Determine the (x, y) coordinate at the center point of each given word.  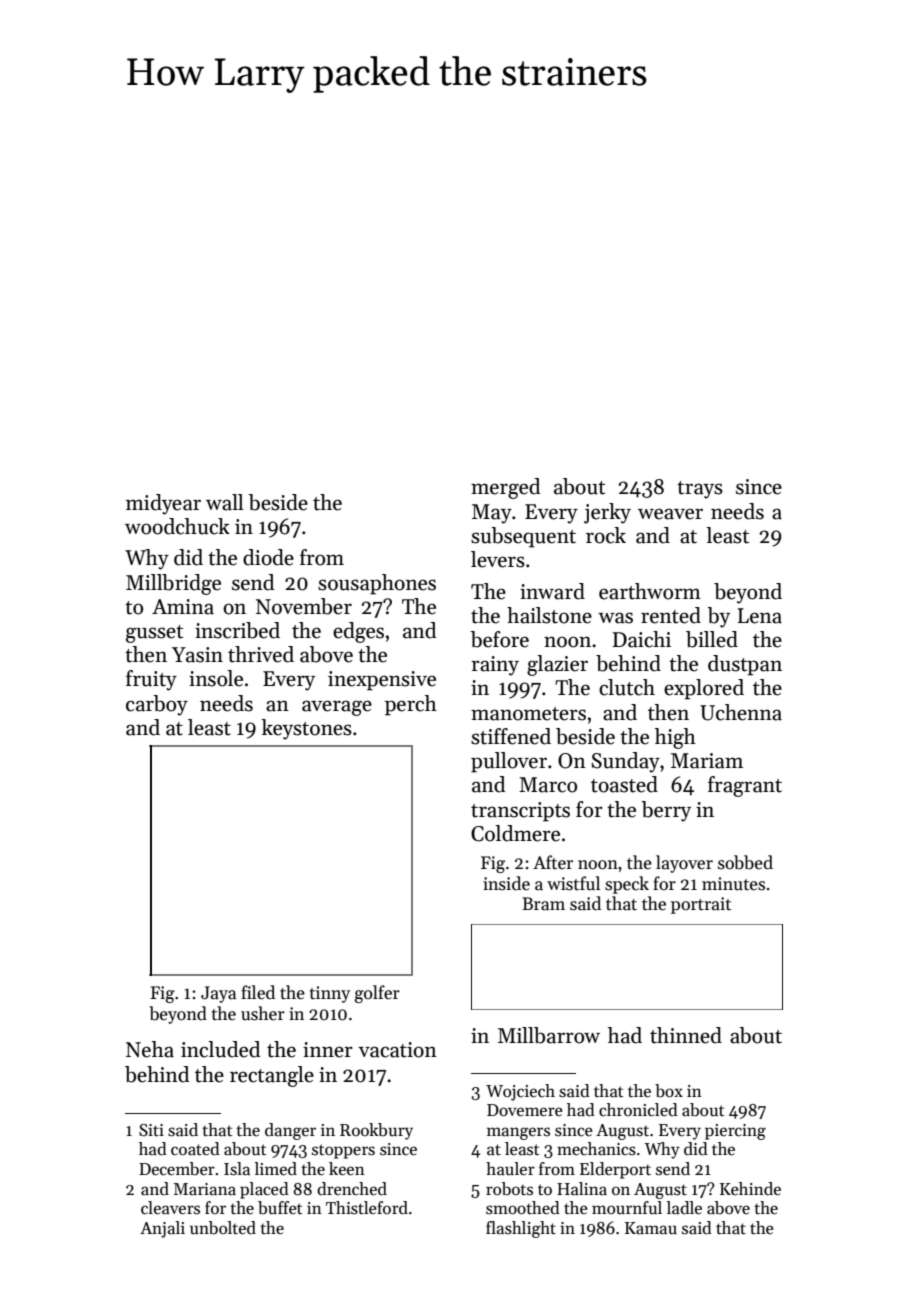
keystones (306, 729)
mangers (518, 1133)
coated (195, 1149)
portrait (701, 905)
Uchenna (741, 712)
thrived (261, 654)
